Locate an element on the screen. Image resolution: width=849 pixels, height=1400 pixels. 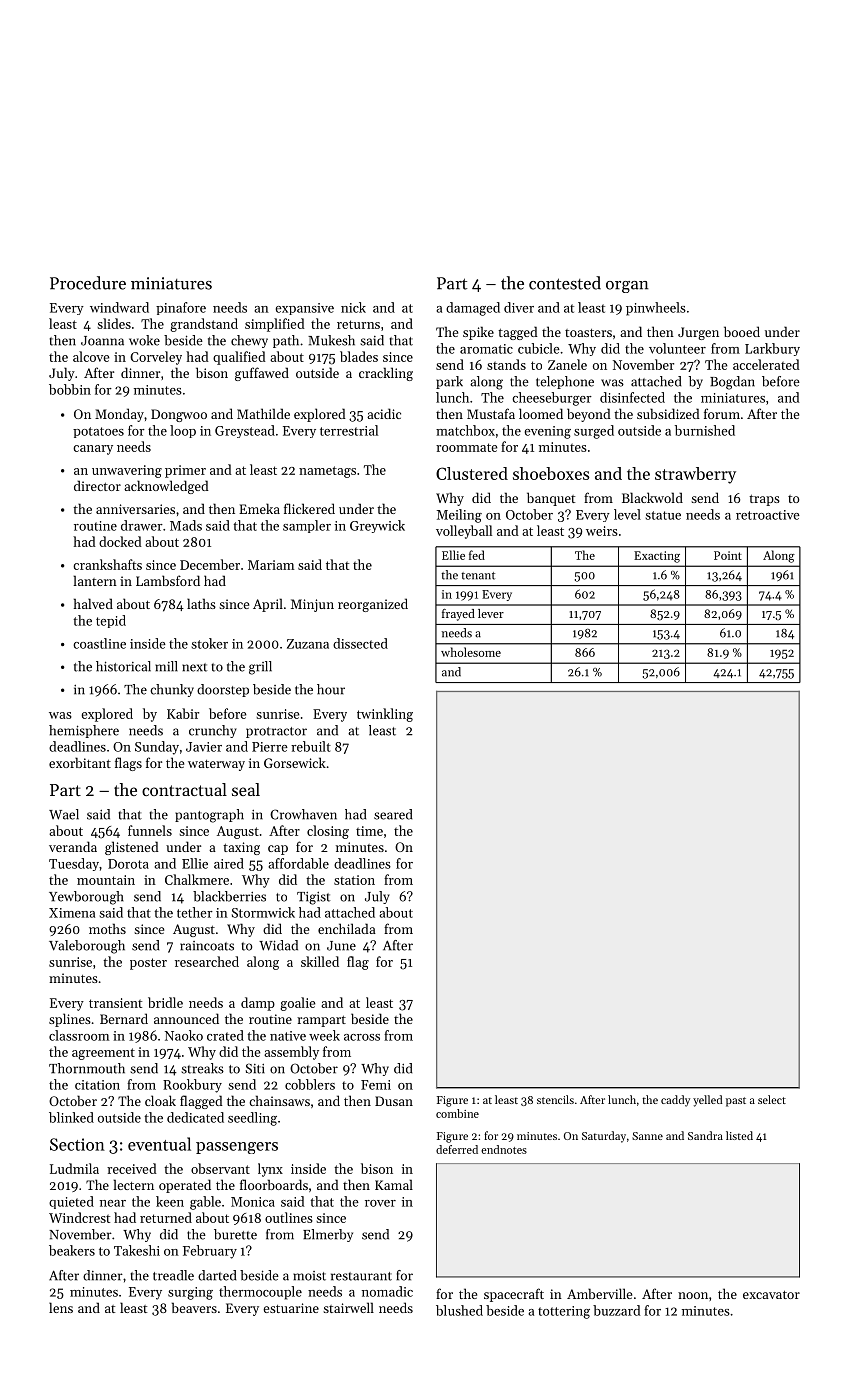
seared is located at coordinates (393, 814).
